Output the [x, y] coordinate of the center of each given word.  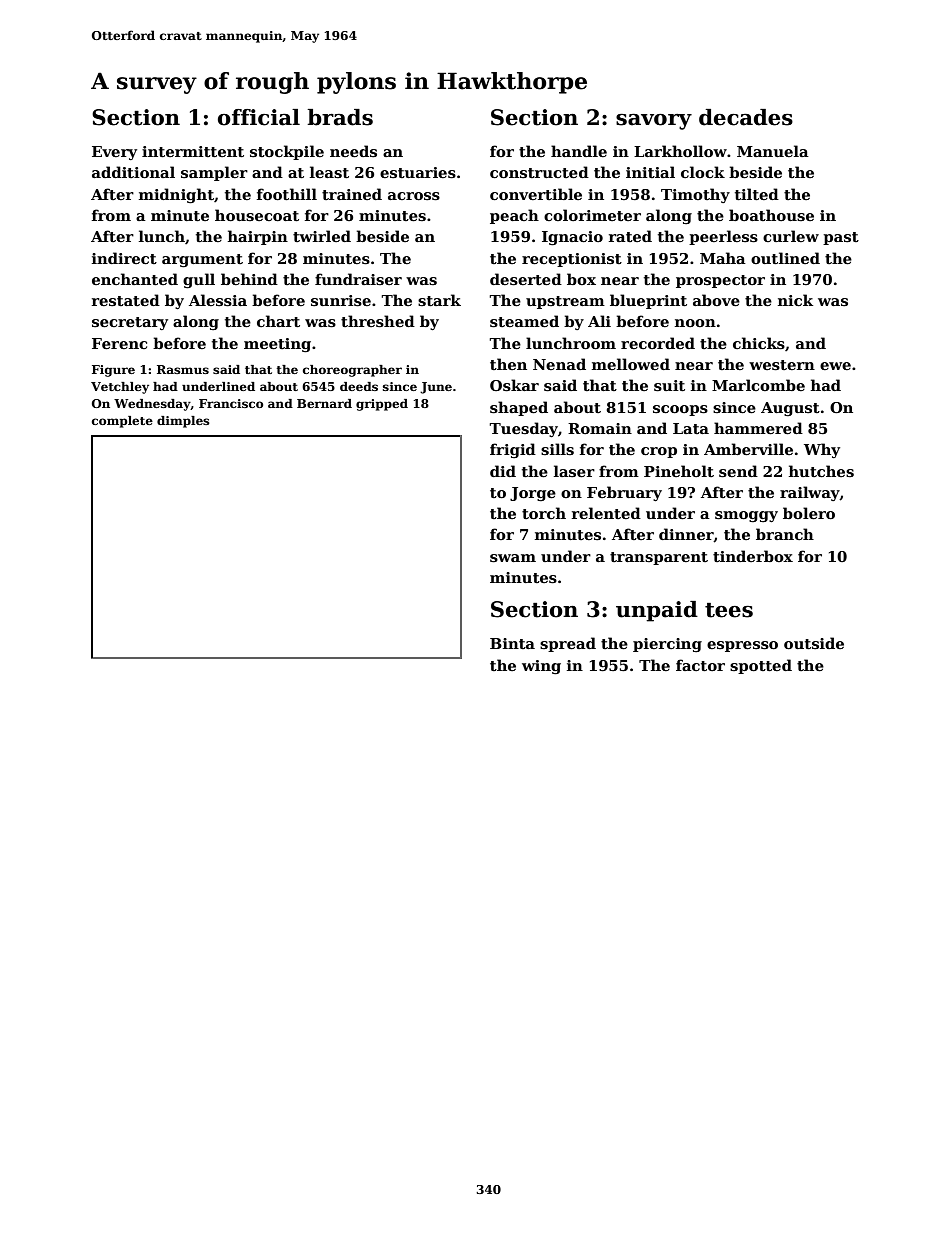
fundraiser [358, 279]
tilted [757, 194]
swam [513, 558]
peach [514, 216]
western [782, 365]
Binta [512, 643]
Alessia [218, 300]
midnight [176, 195]
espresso [742, 646]
